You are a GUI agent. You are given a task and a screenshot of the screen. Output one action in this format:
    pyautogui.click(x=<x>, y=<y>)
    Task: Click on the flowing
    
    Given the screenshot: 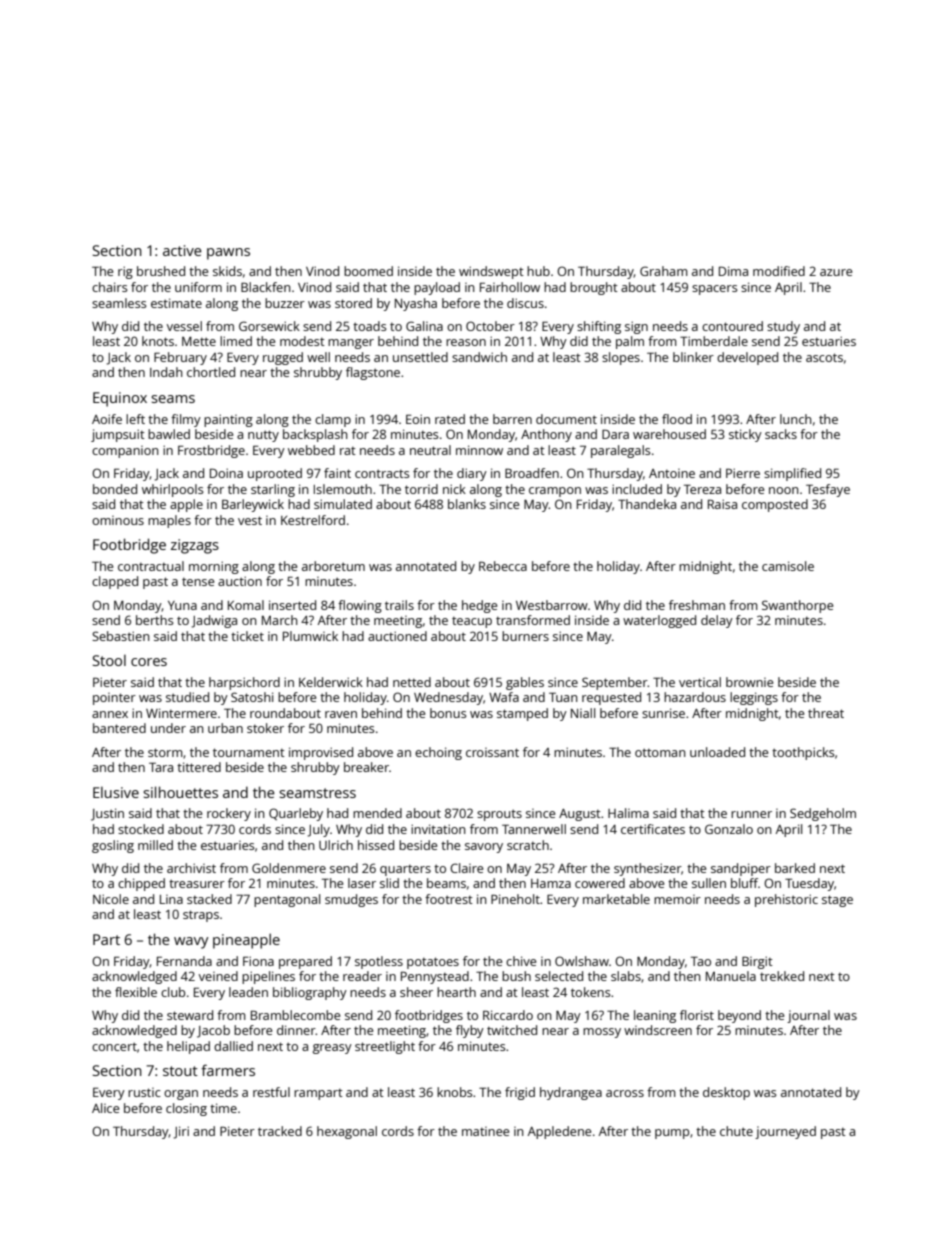 What is the action you would take?
    pyautogui.click(x=360, y=606)
